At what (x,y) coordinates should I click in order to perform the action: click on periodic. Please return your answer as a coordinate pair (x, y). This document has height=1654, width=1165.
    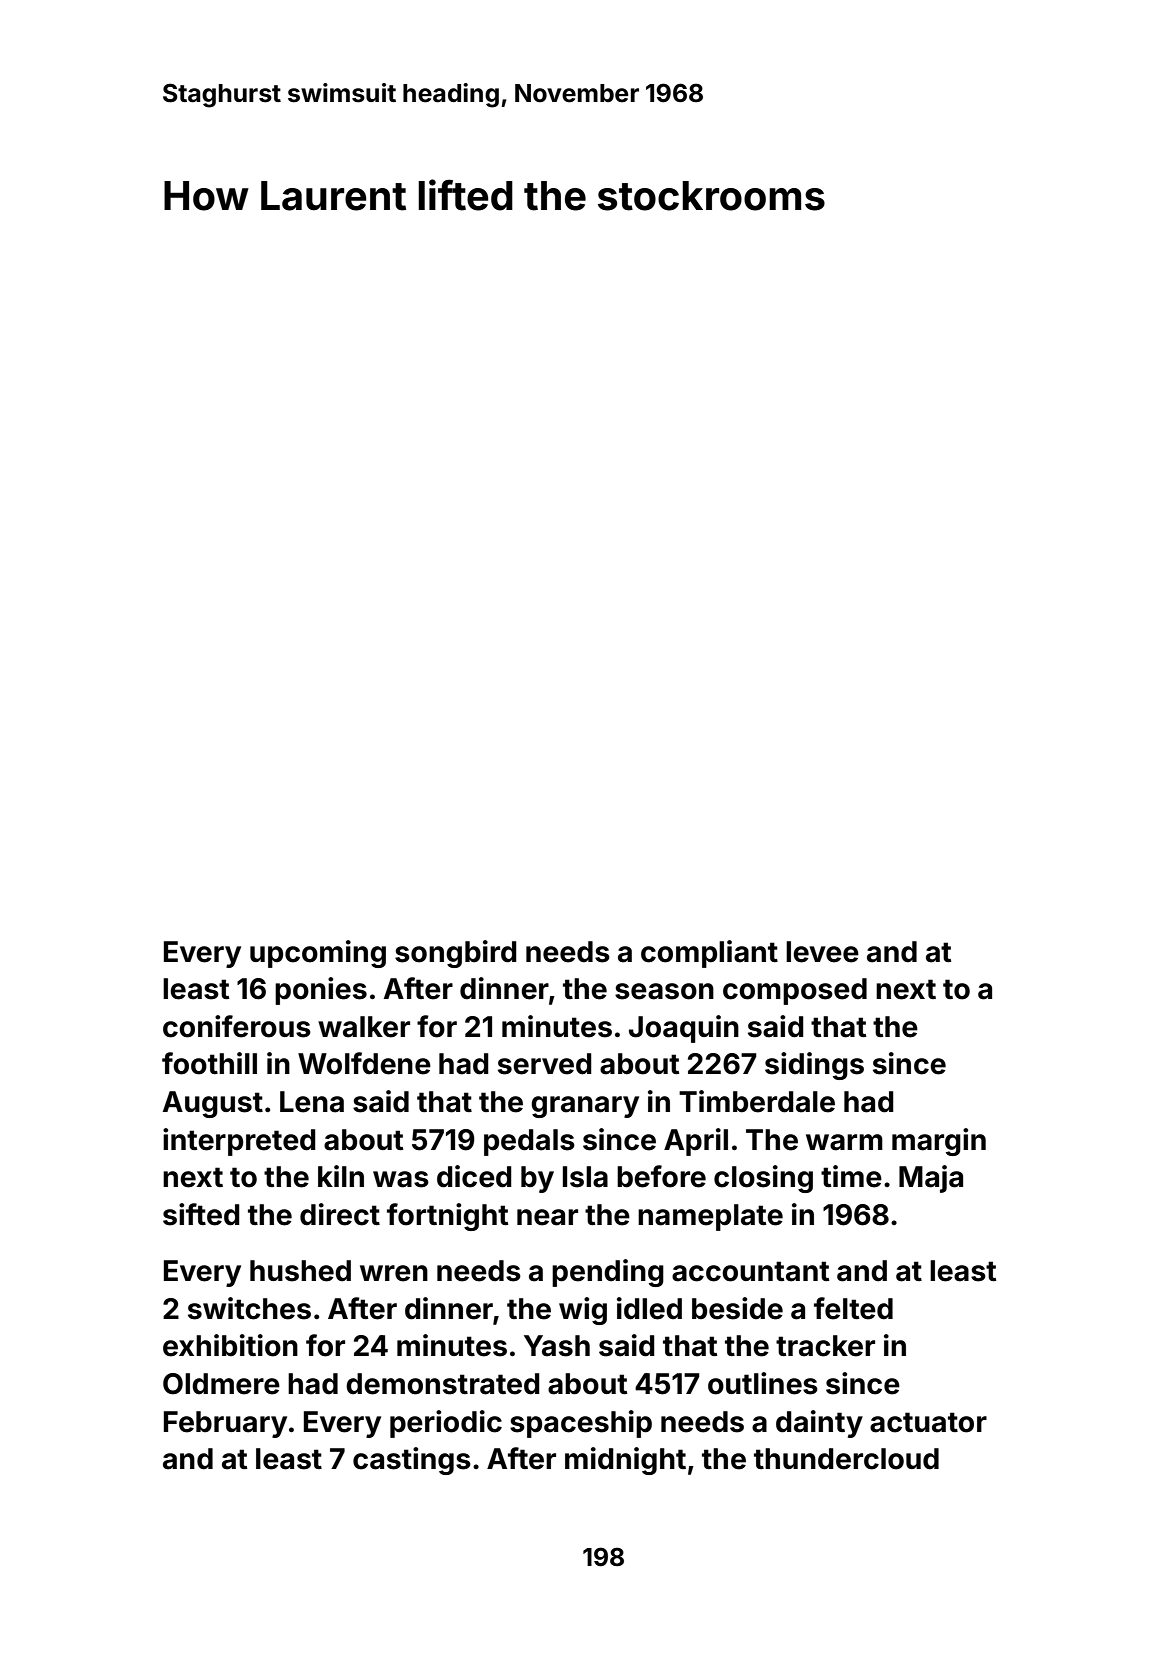
    Looking at the image, I should click on (446, 1424).
